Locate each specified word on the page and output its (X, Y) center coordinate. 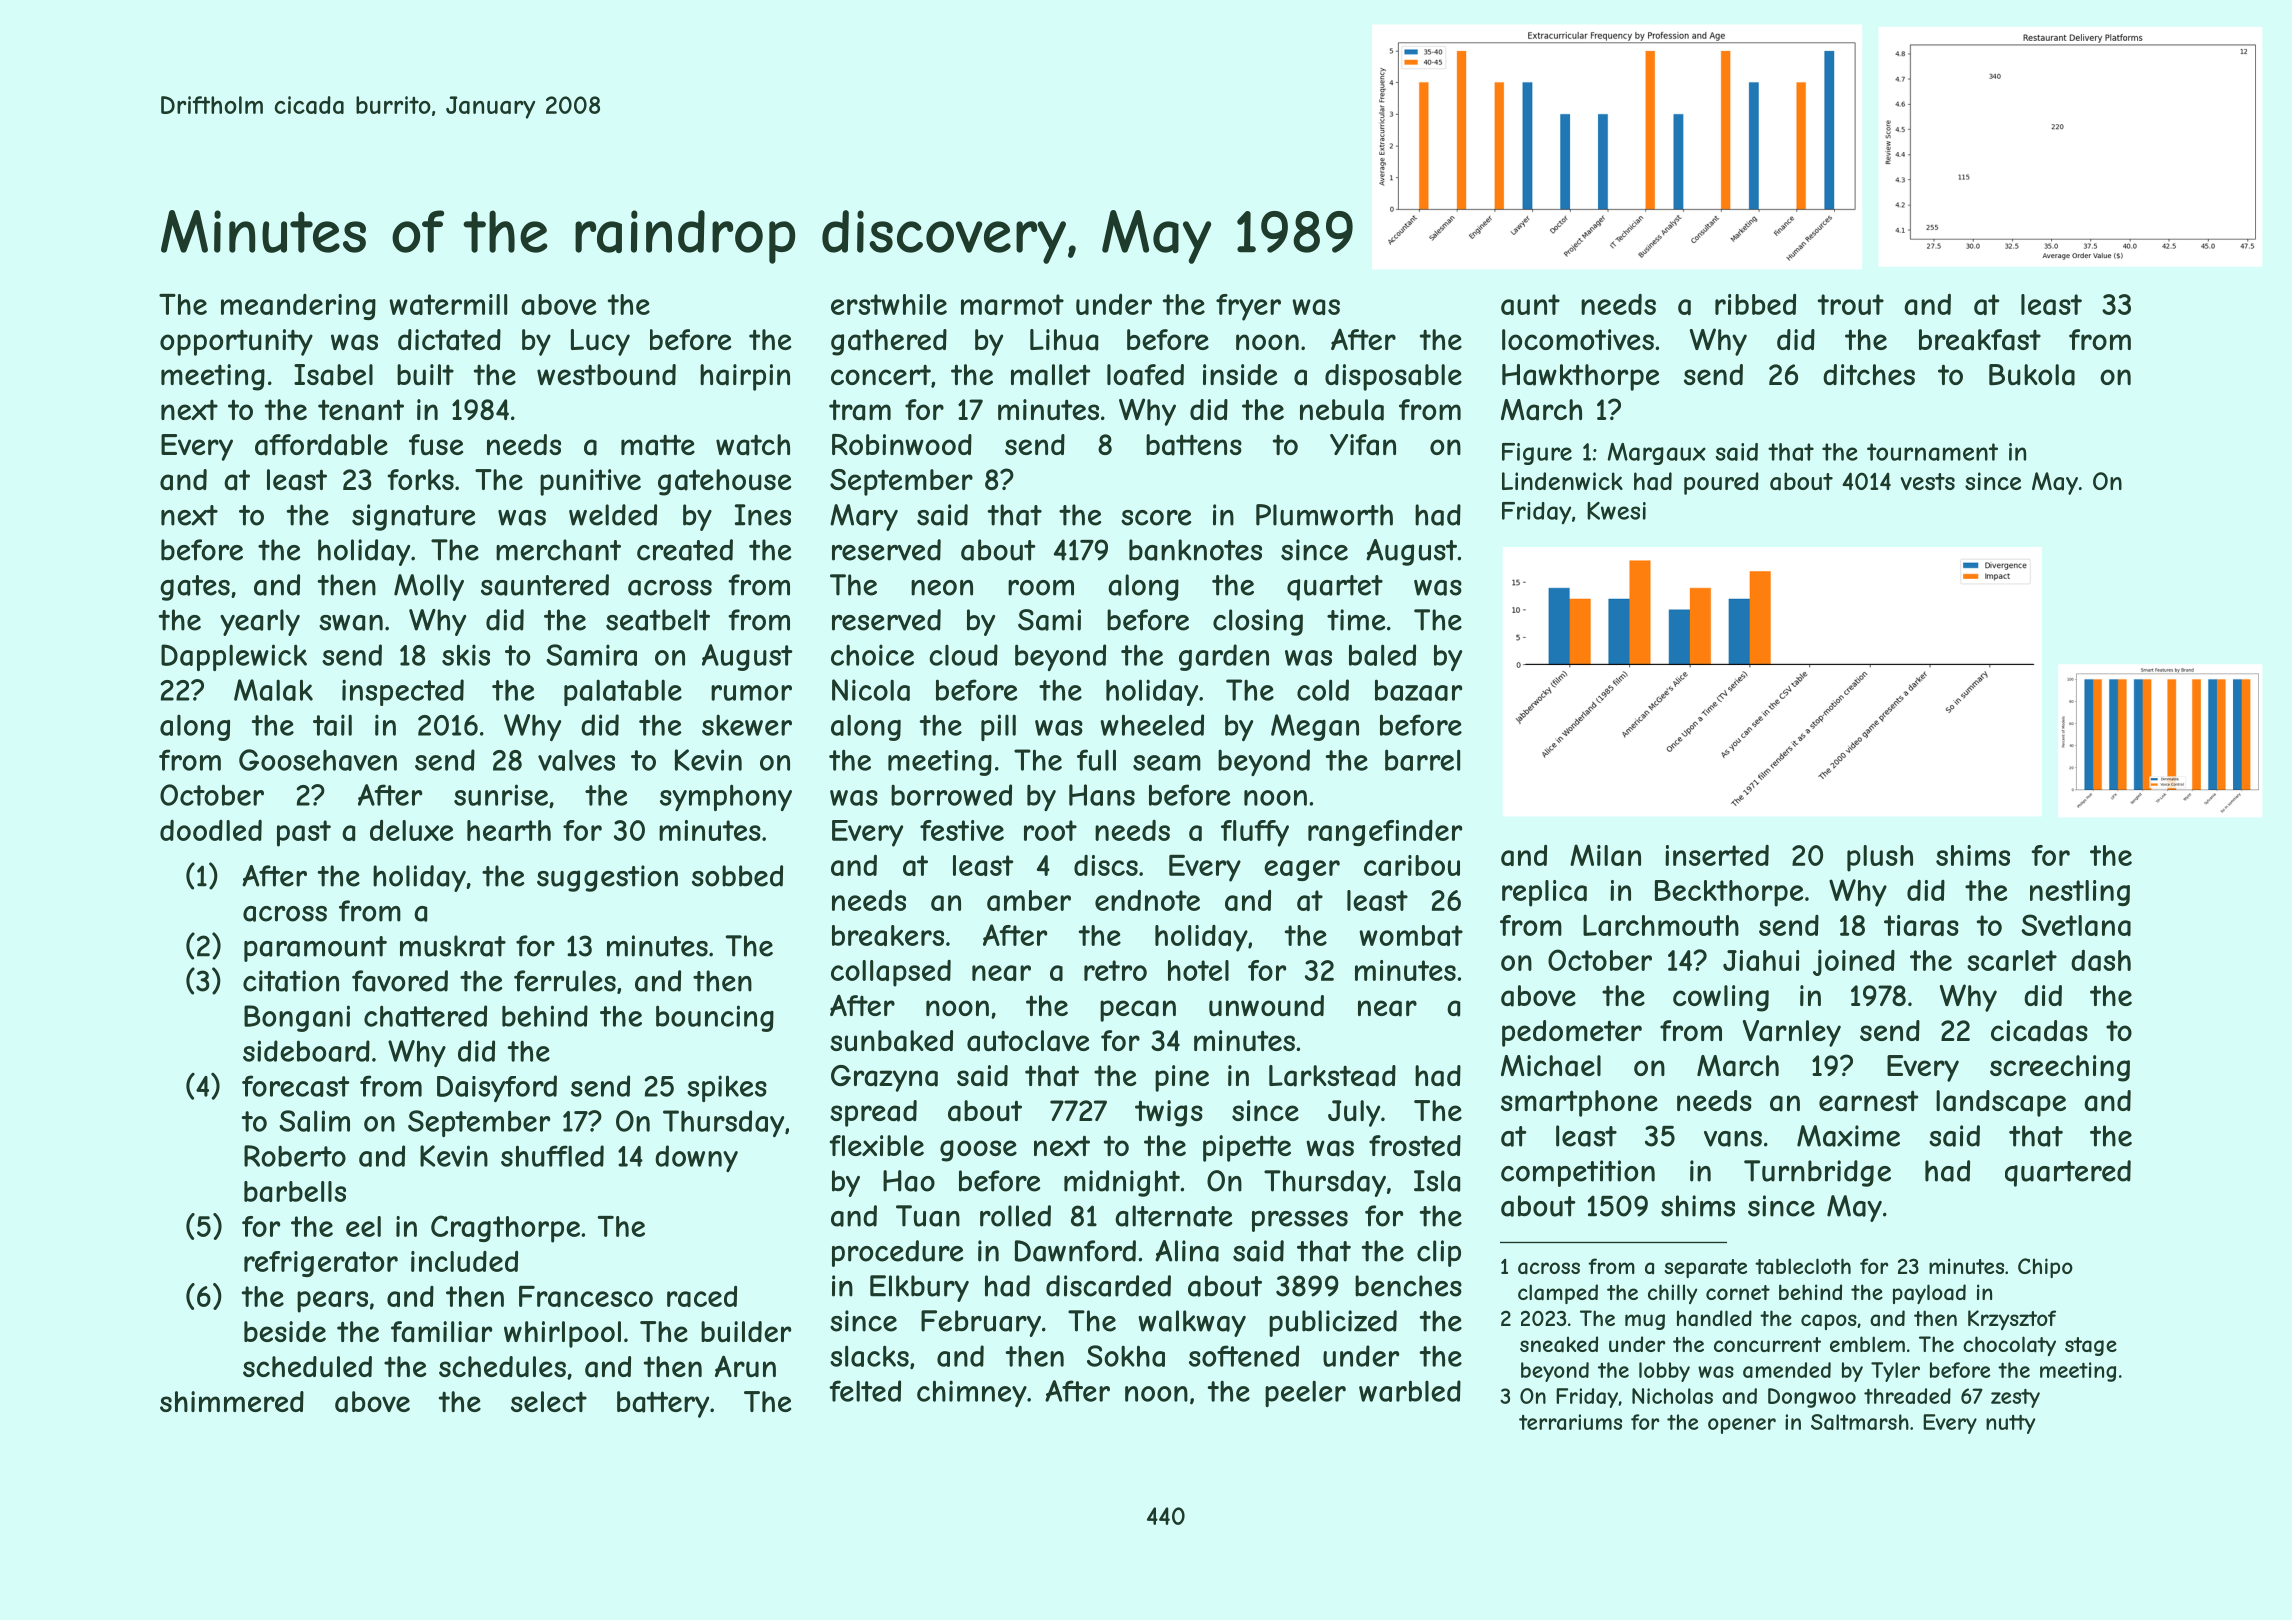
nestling (2080, 893)
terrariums (1570, 1422)
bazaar (1418, 690)
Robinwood (902, 444)
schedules (502, 1366)
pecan (1138, 1011)
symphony (726, 797)
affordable (321, 445)
